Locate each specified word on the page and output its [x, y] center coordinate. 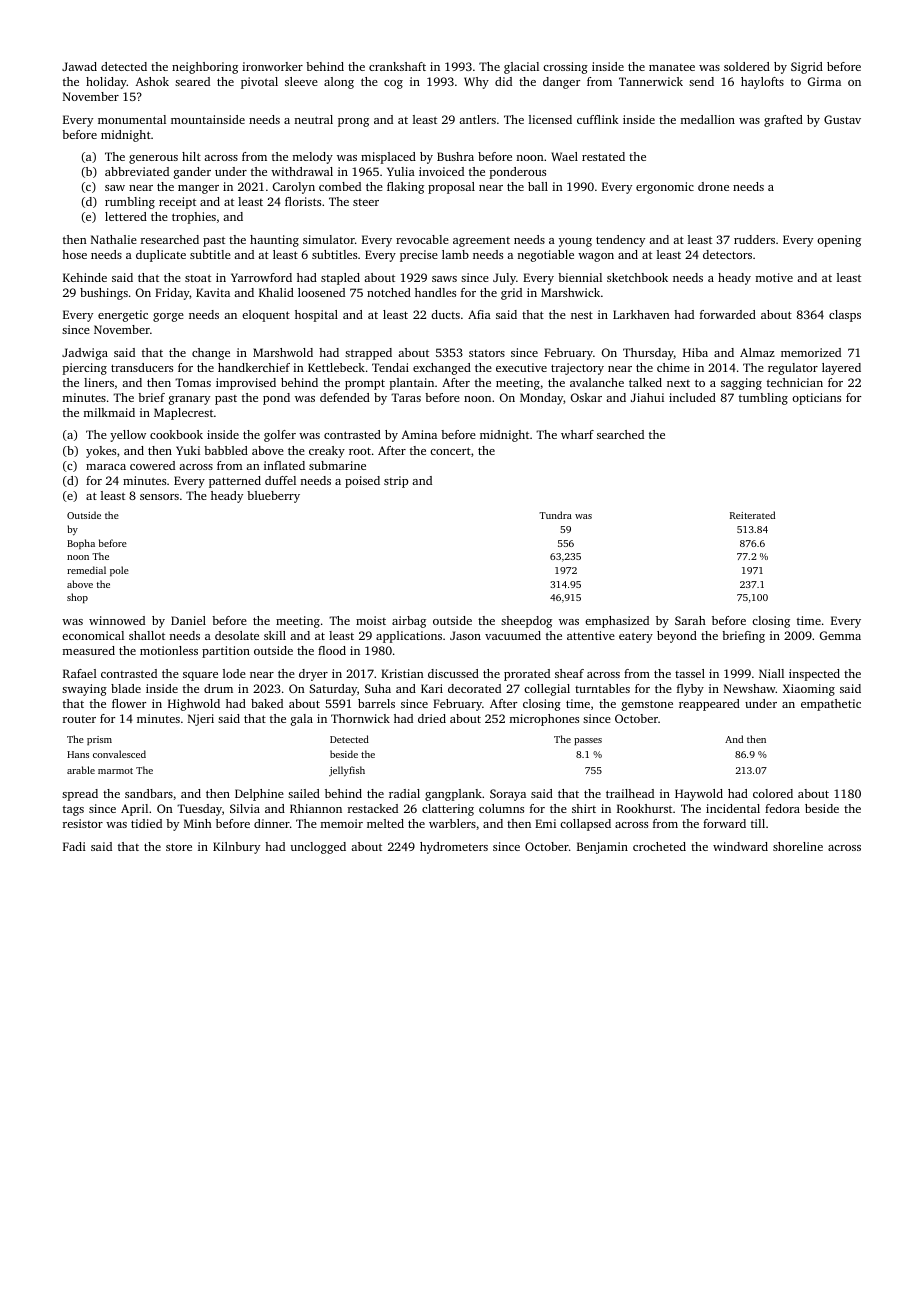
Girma [824, 81]
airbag [409, 622]
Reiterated [752, 515]
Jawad [79, 66]
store [179, 847]
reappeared [709, 705]
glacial [521, 68]
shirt [584, 808]
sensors [159, 497]
